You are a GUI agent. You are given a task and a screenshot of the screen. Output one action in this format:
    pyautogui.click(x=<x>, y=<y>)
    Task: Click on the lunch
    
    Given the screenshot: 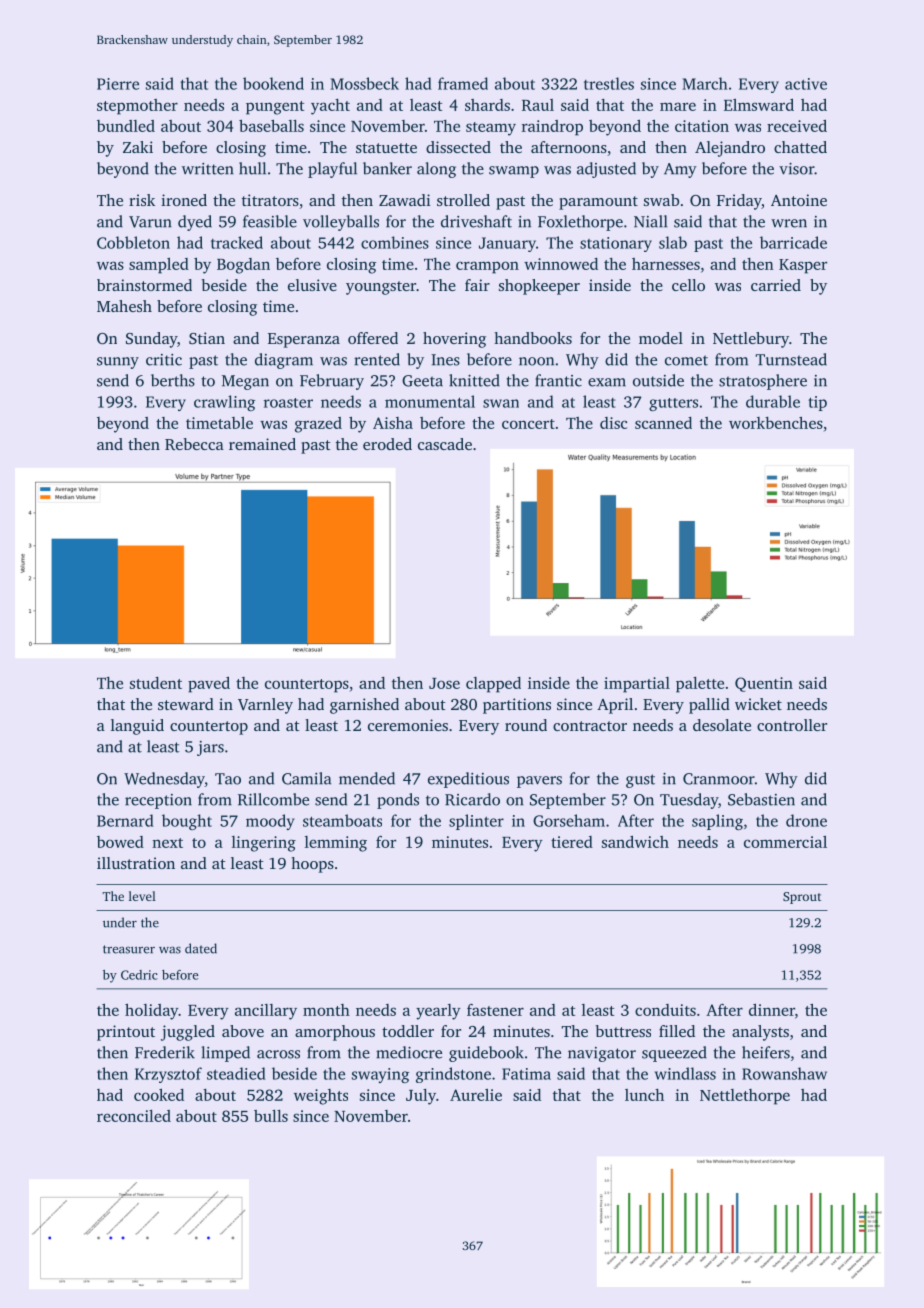 What is the action you would take?
    pyautogui.click(x=644, y=1095)
